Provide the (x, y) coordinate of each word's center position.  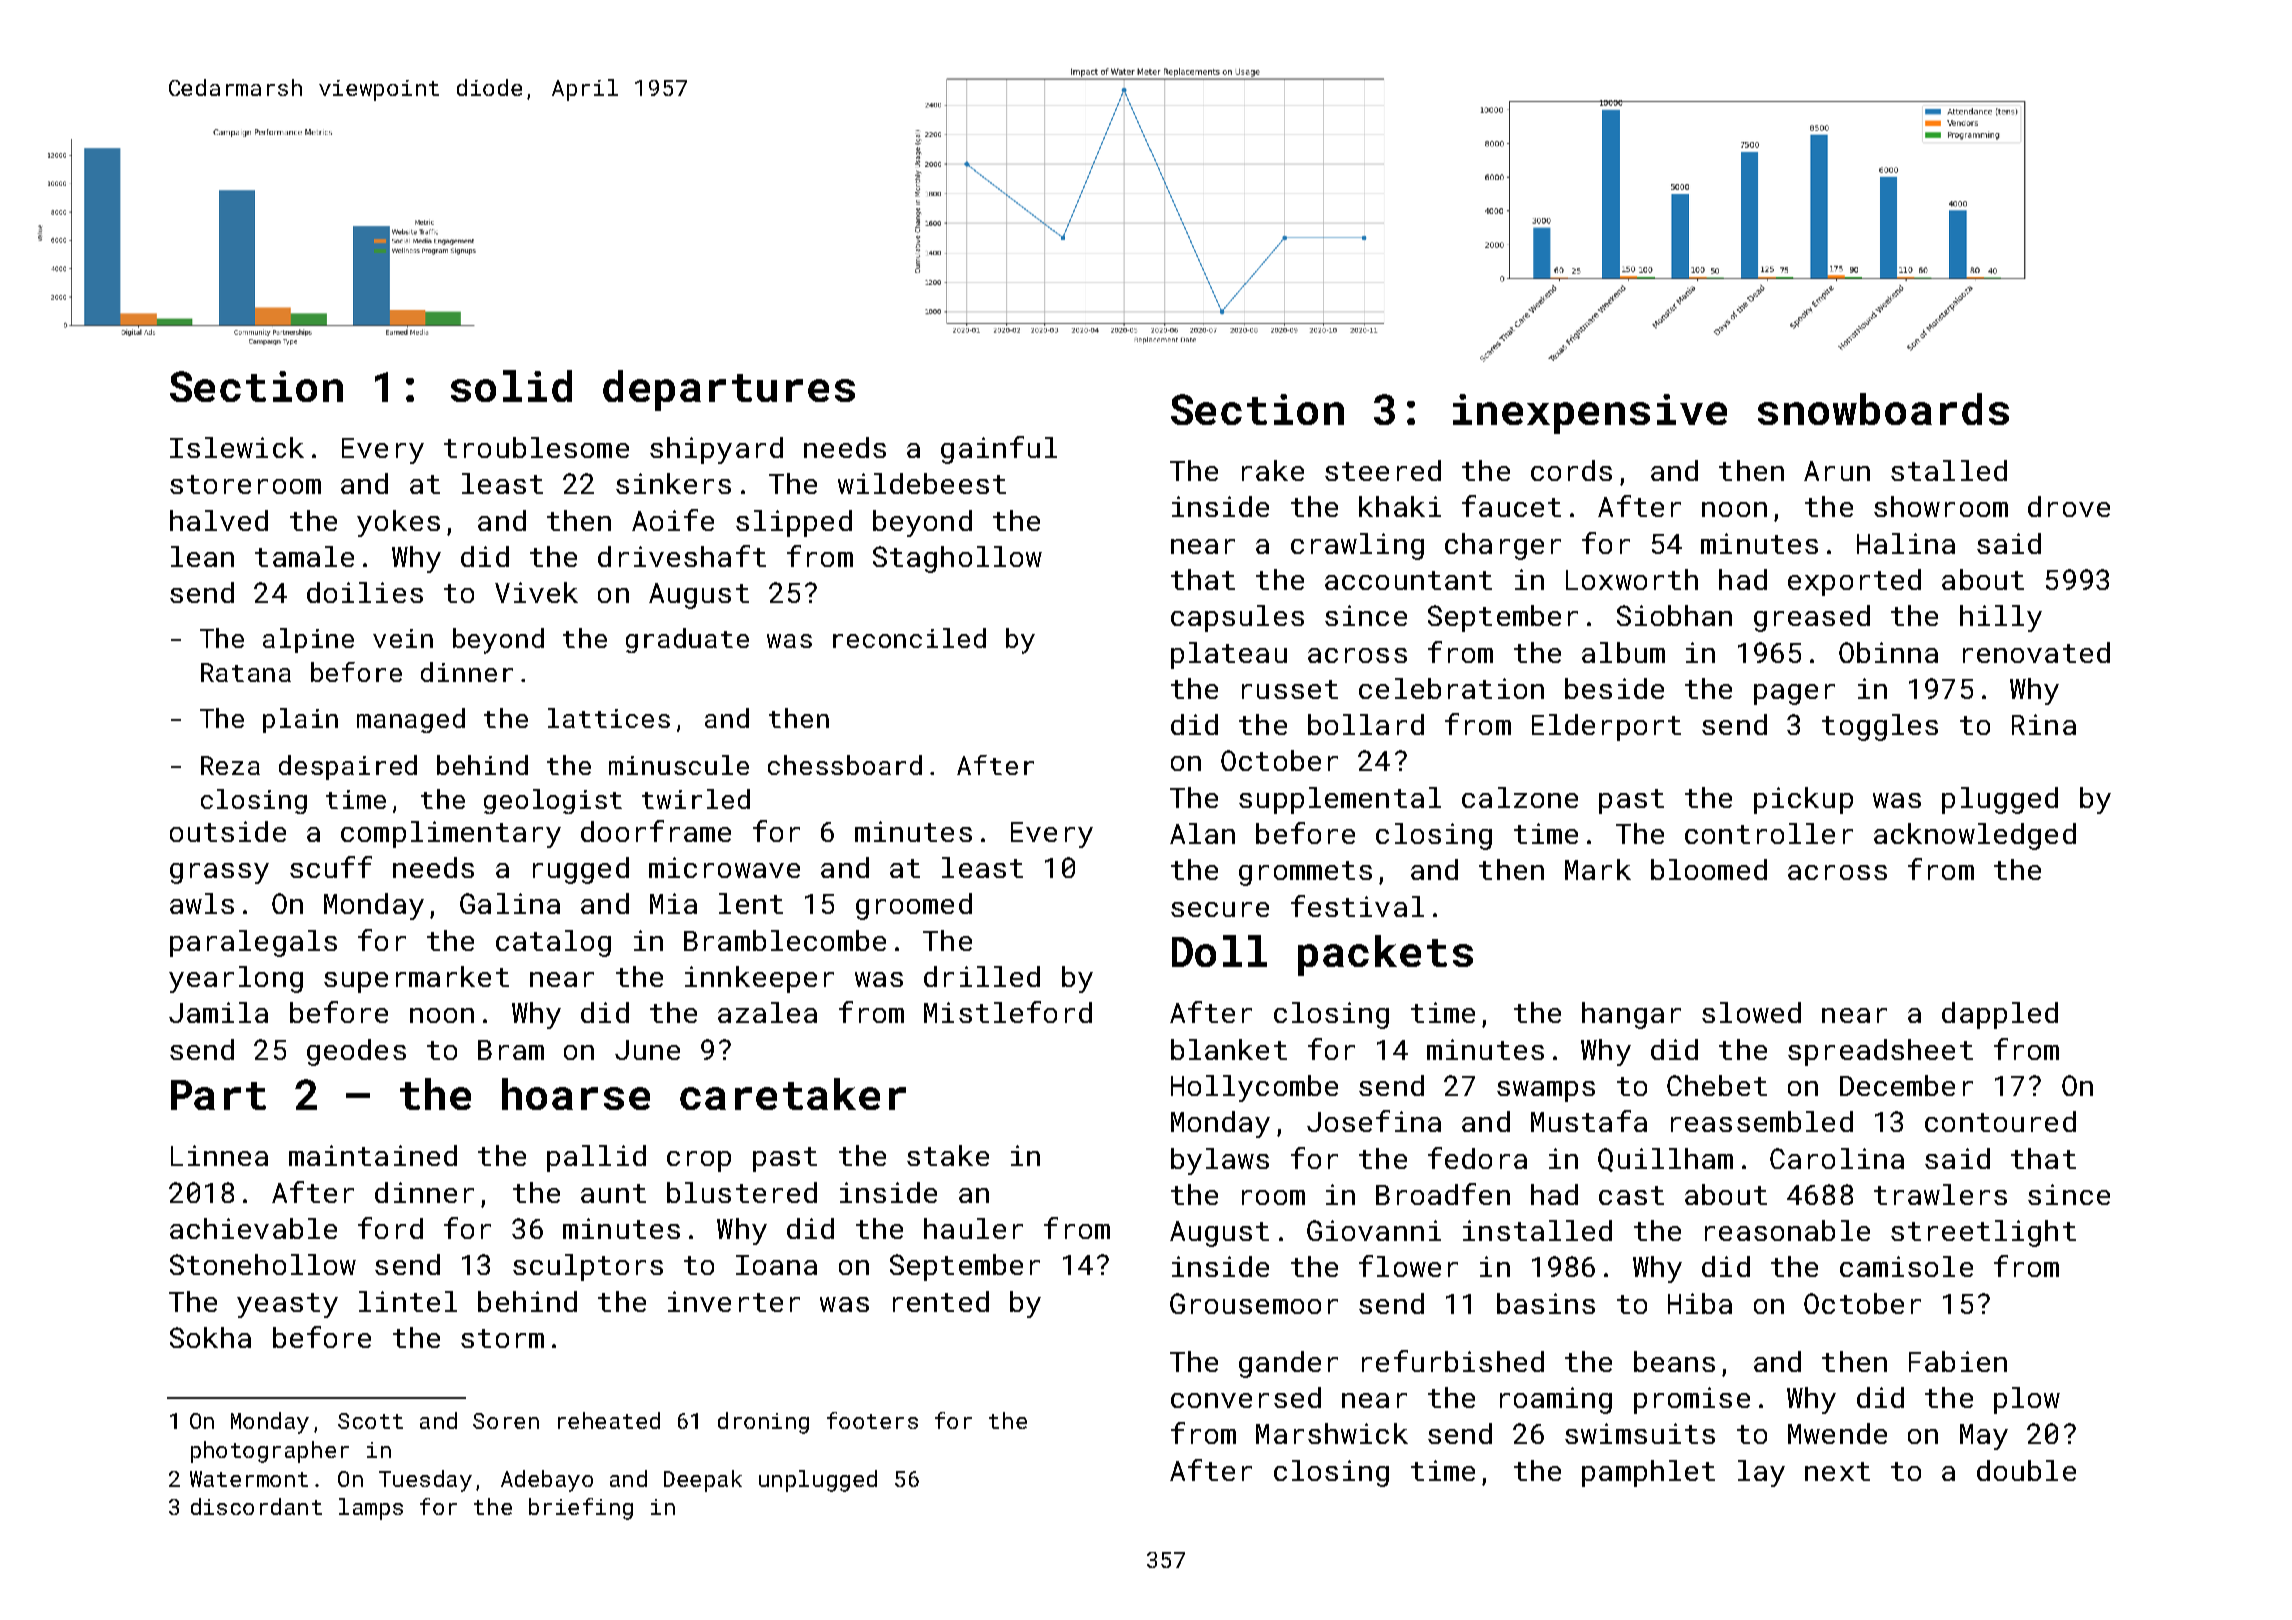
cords (1571, 470)
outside (228, 831)
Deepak (703, 1481)
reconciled (909, 638)
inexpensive (1590, 414)
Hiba (1700, 1303)
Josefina (1374, 1121)
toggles (1880, 727)
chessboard (845, 765)
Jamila (218, 1012)
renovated (2036, 652)
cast (1631, 1195)
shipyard (716, 450)
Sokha (210, 1337)
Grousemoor (1254, 1303)
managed (411, 720)
